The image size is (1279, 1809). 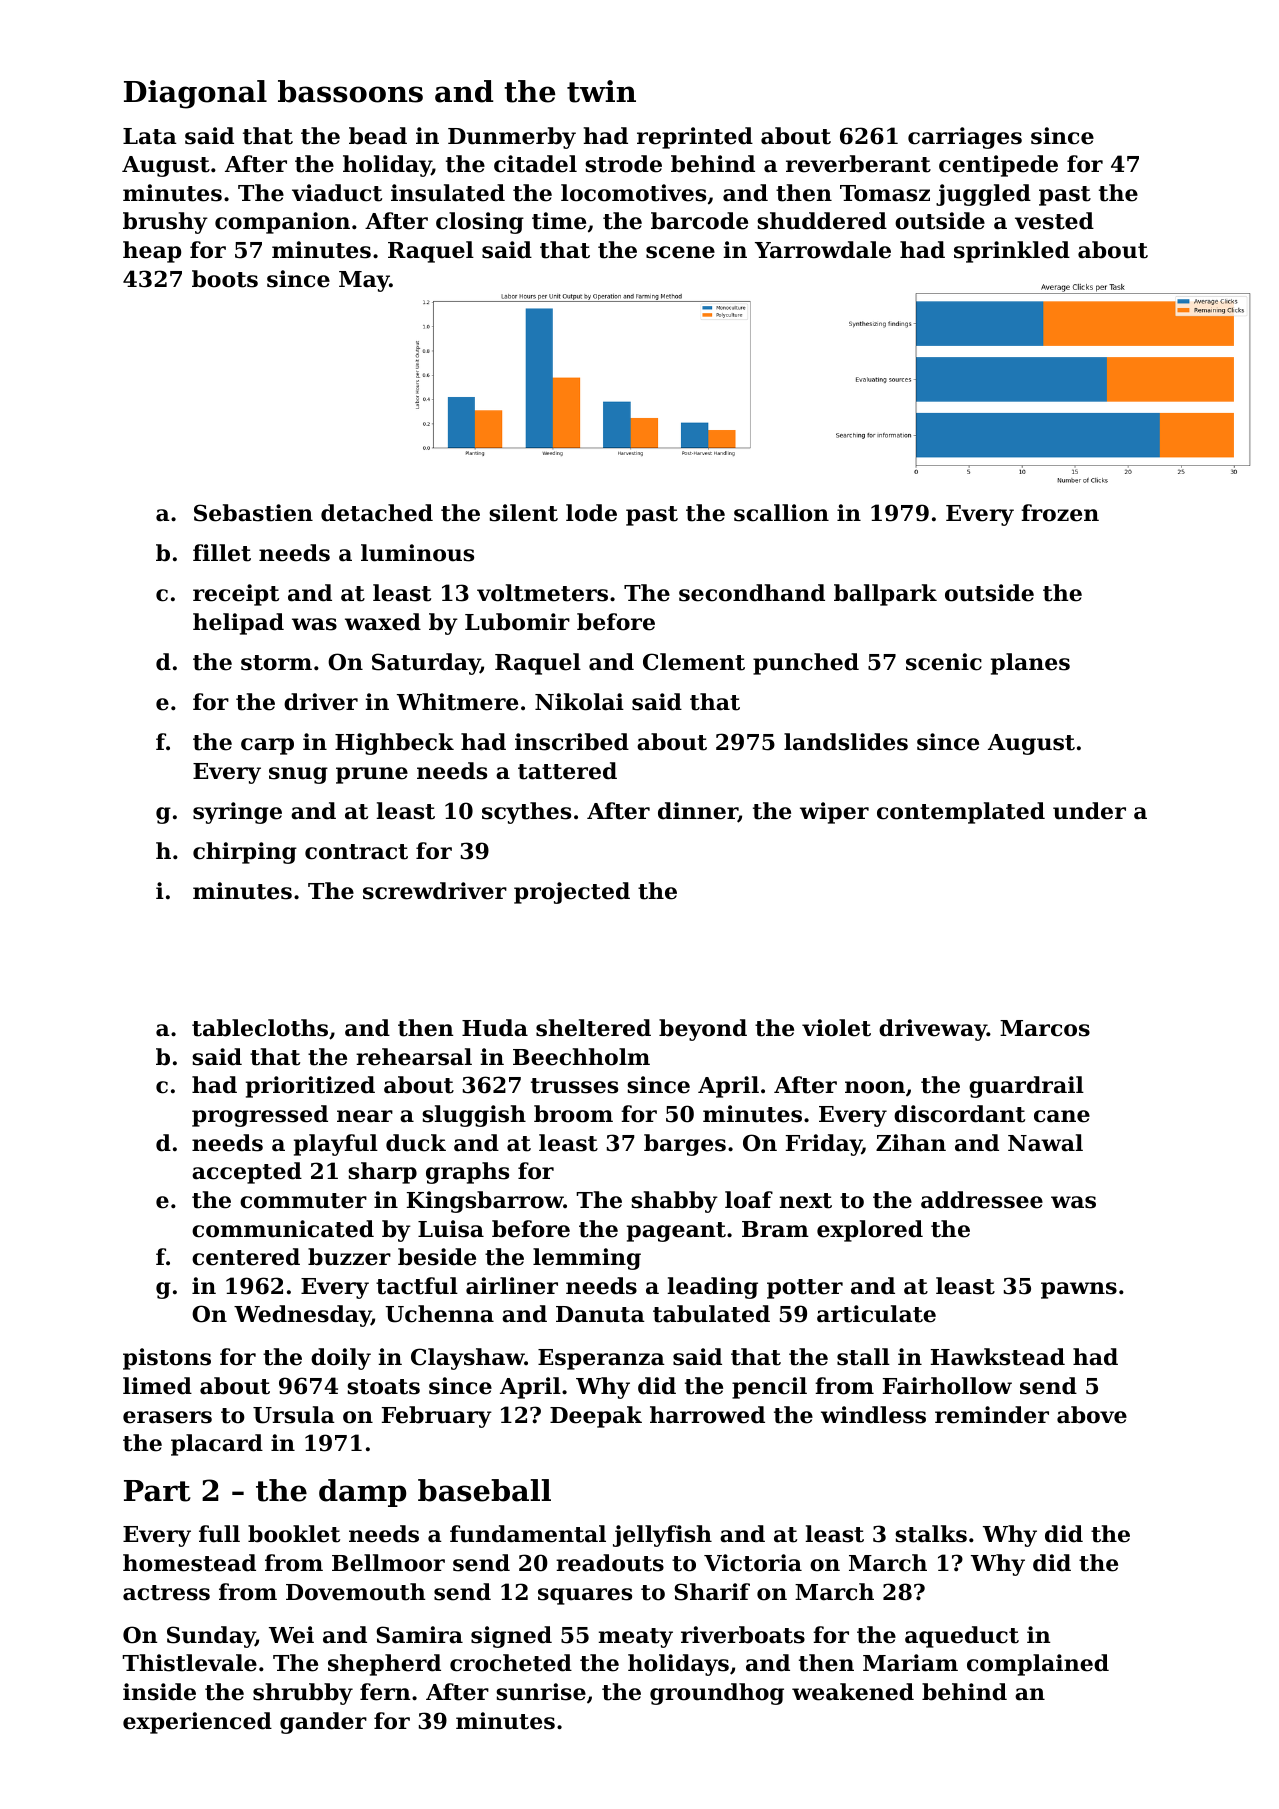 I want to click on dinner, so click(x=698, y=812).
